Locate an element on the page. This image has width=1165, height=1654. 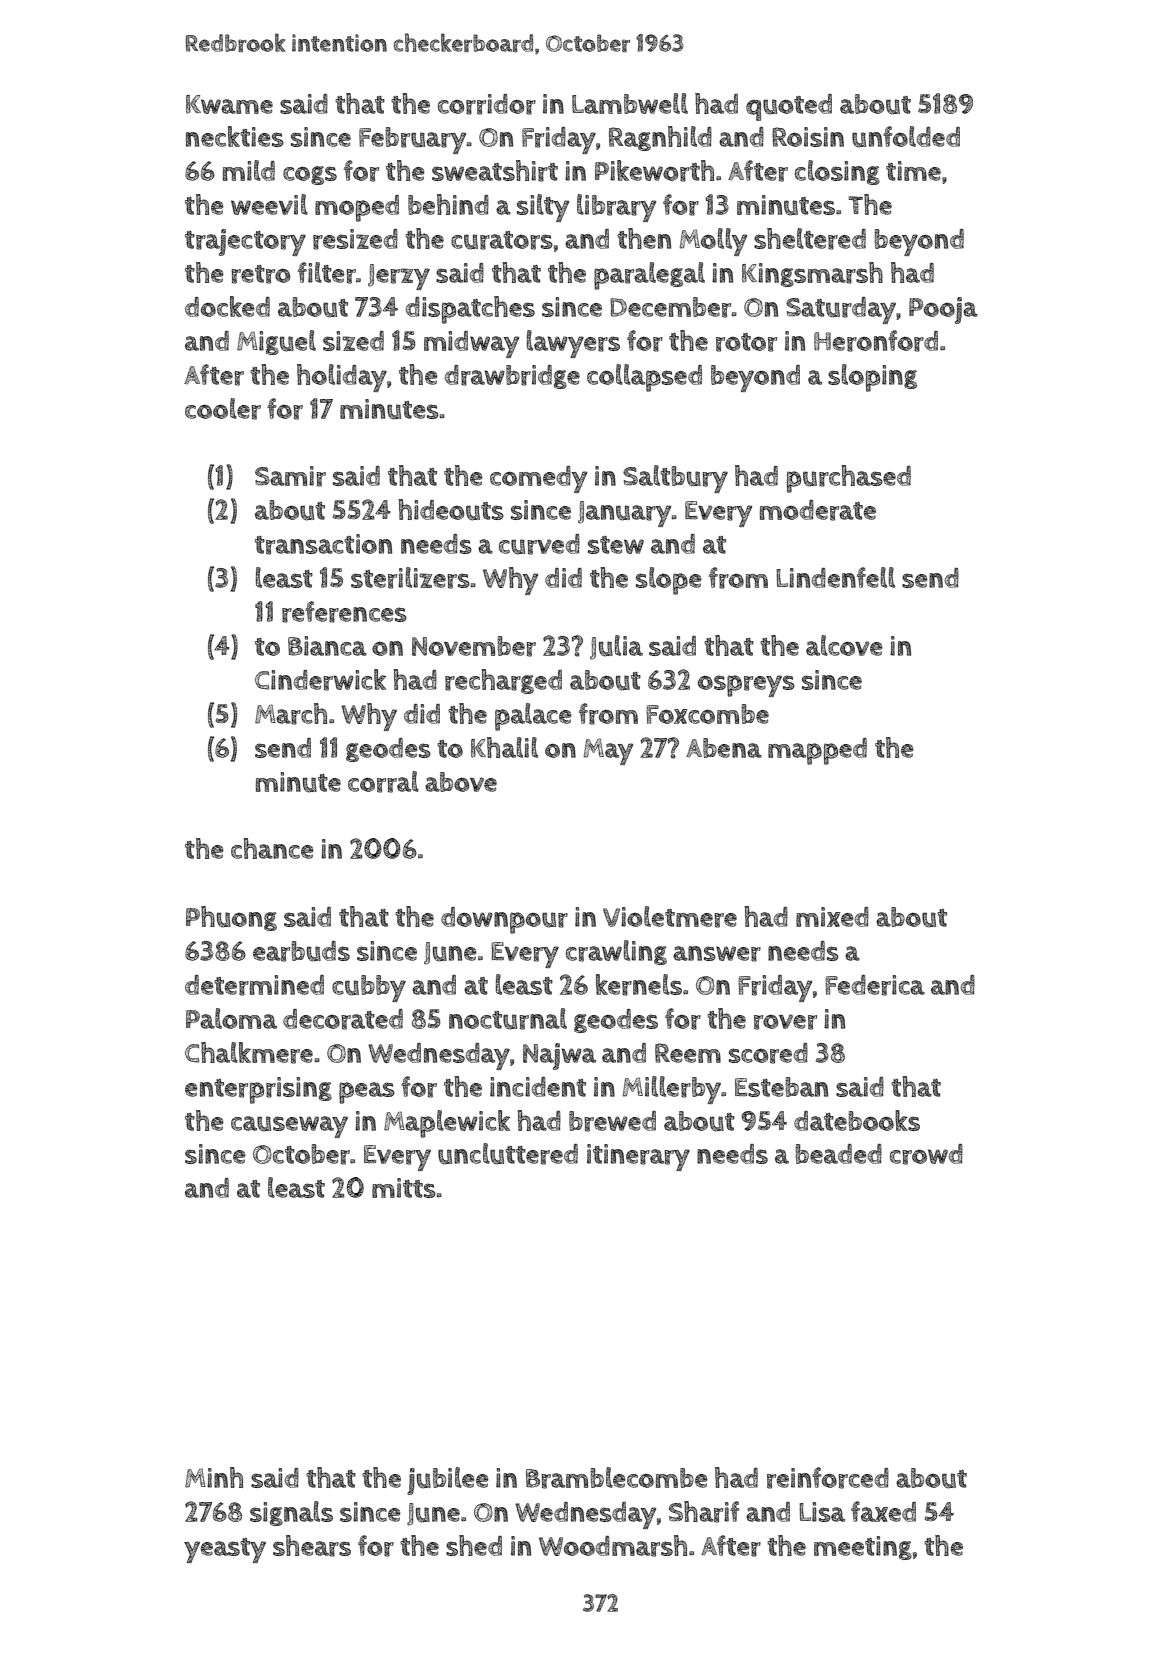
trajectory is located at coordinates (245, 242).
